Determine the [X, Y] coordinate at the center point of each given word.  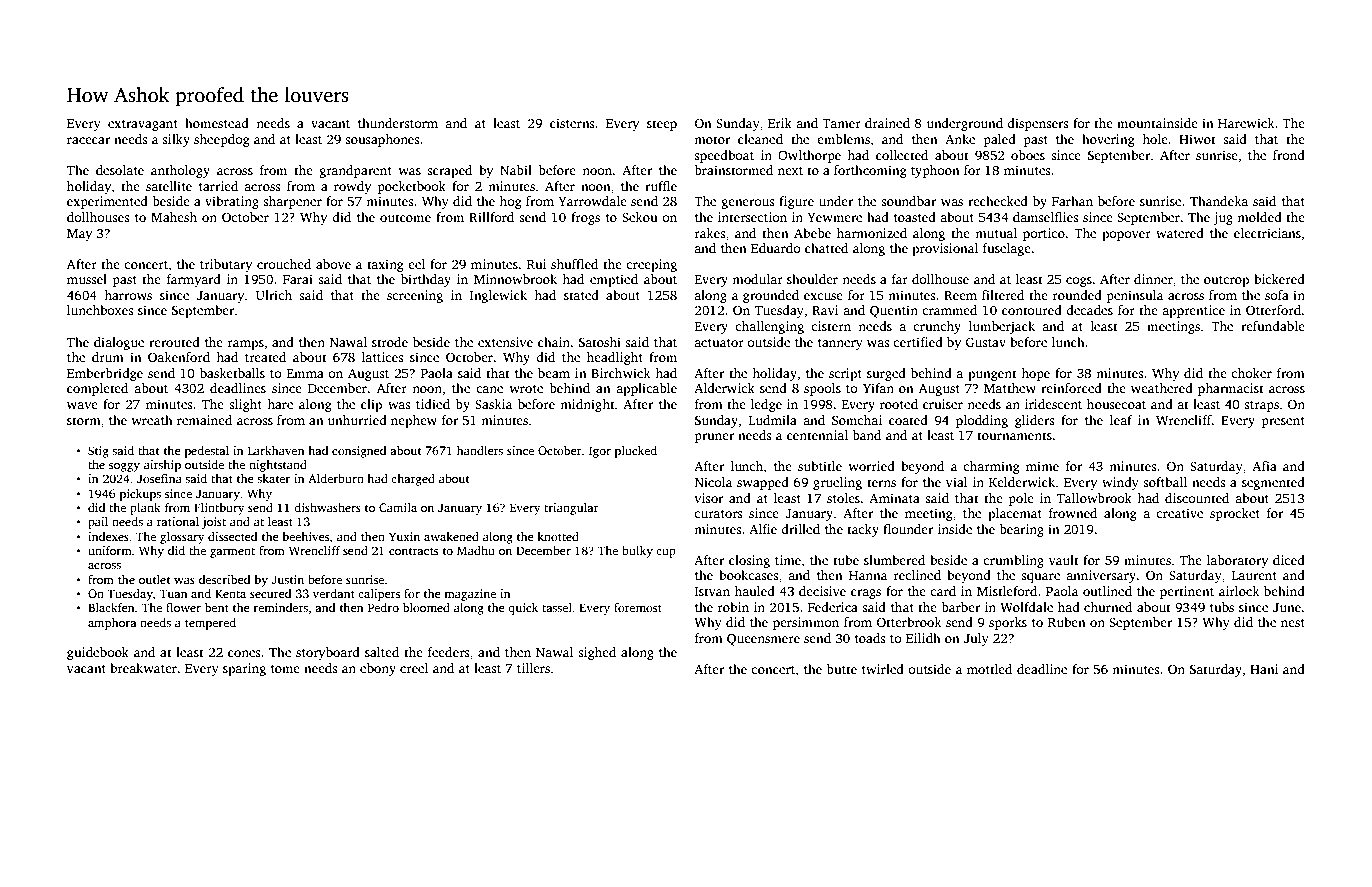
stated [581, 295]
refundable [1273, 326]
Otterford [1273, 310]
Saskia [493, 404]
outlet [155, 579]
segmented [1273, 483]
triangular [571, 509]
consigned [359, 452]
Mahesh [174, 217]
